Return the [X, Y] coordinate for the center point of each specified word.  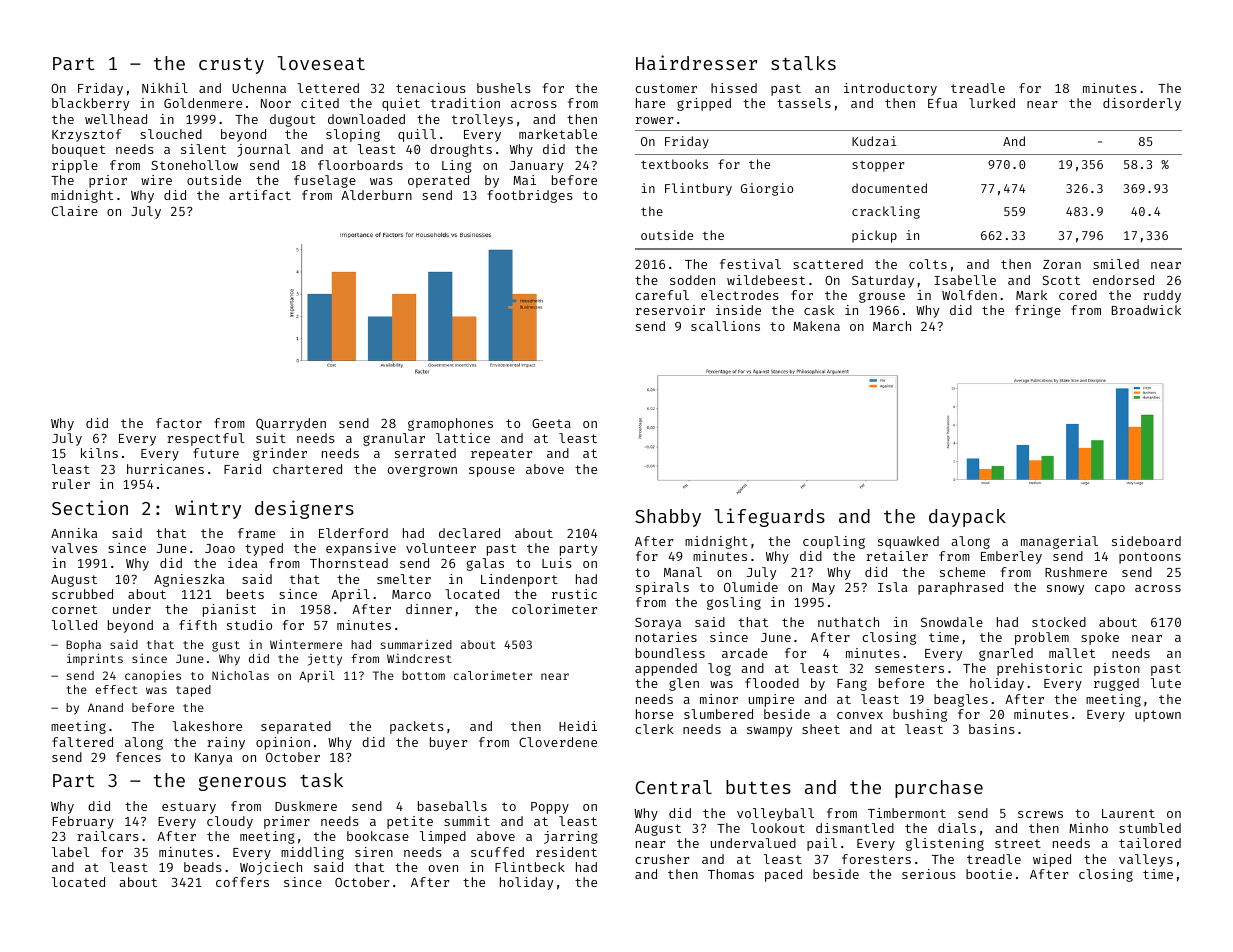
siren [374, 852]
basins [992, 729]
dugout [293, 120]
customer [666, 88]
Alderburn [376, 195]
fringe [1038, 311]
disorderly [1142, 104]
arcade [745, 653]
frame [256, 533]
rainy [226, 743]
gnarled [1006, 654]
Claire [75, 211]
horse [654, 714]
